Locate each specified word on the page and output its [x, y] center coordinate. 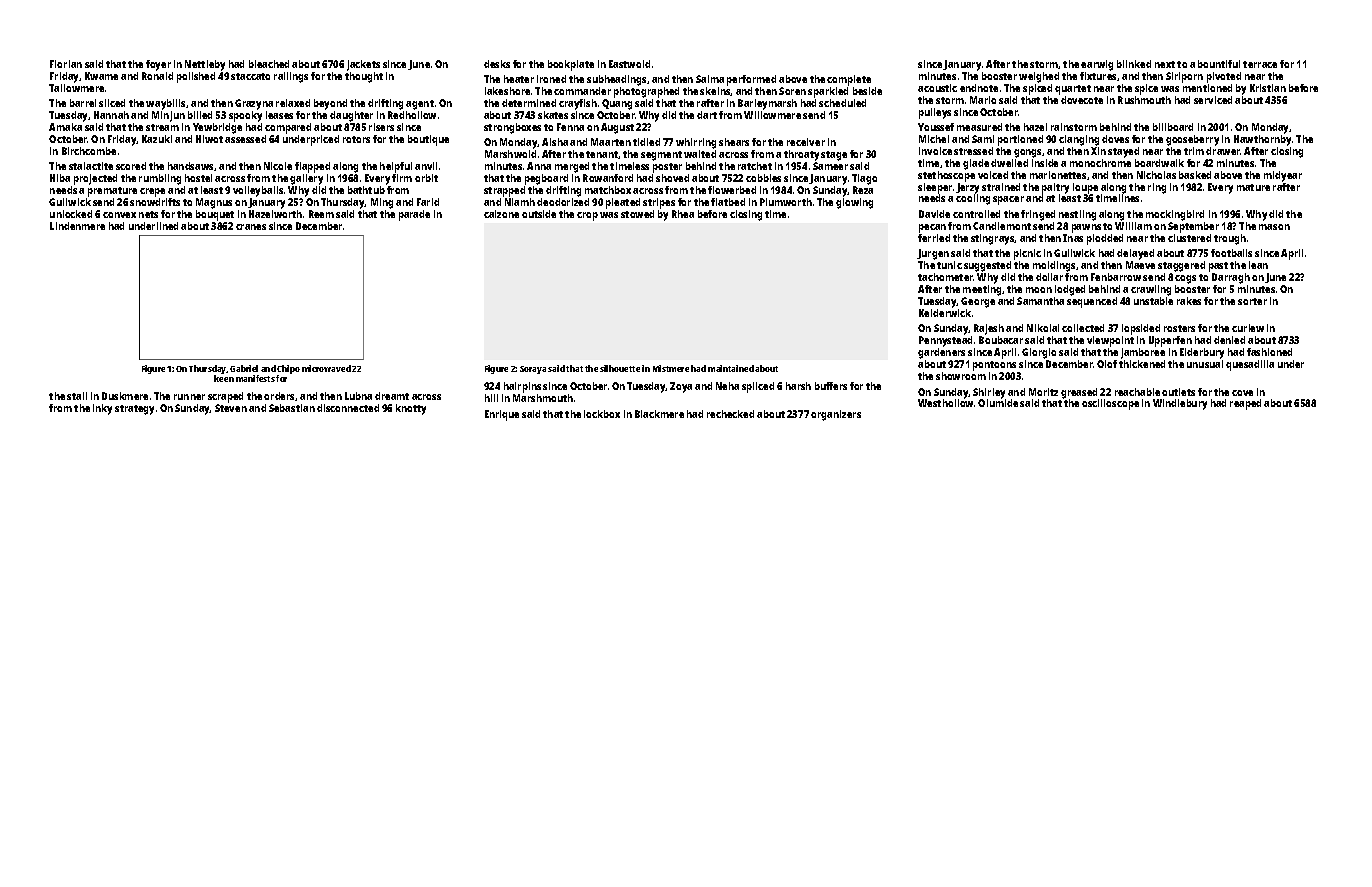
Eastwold [629, 64]
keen [224, 378]
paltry [1055, 188]
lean [1258, 265]
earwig [1097, 65]
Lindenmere [77, 226]
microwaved [326, 368]
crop [587, 216]
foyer [158, 65]
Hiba [60, 178]
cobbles [763, 178]
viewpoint [1110, 341]
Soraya [533, 370]
